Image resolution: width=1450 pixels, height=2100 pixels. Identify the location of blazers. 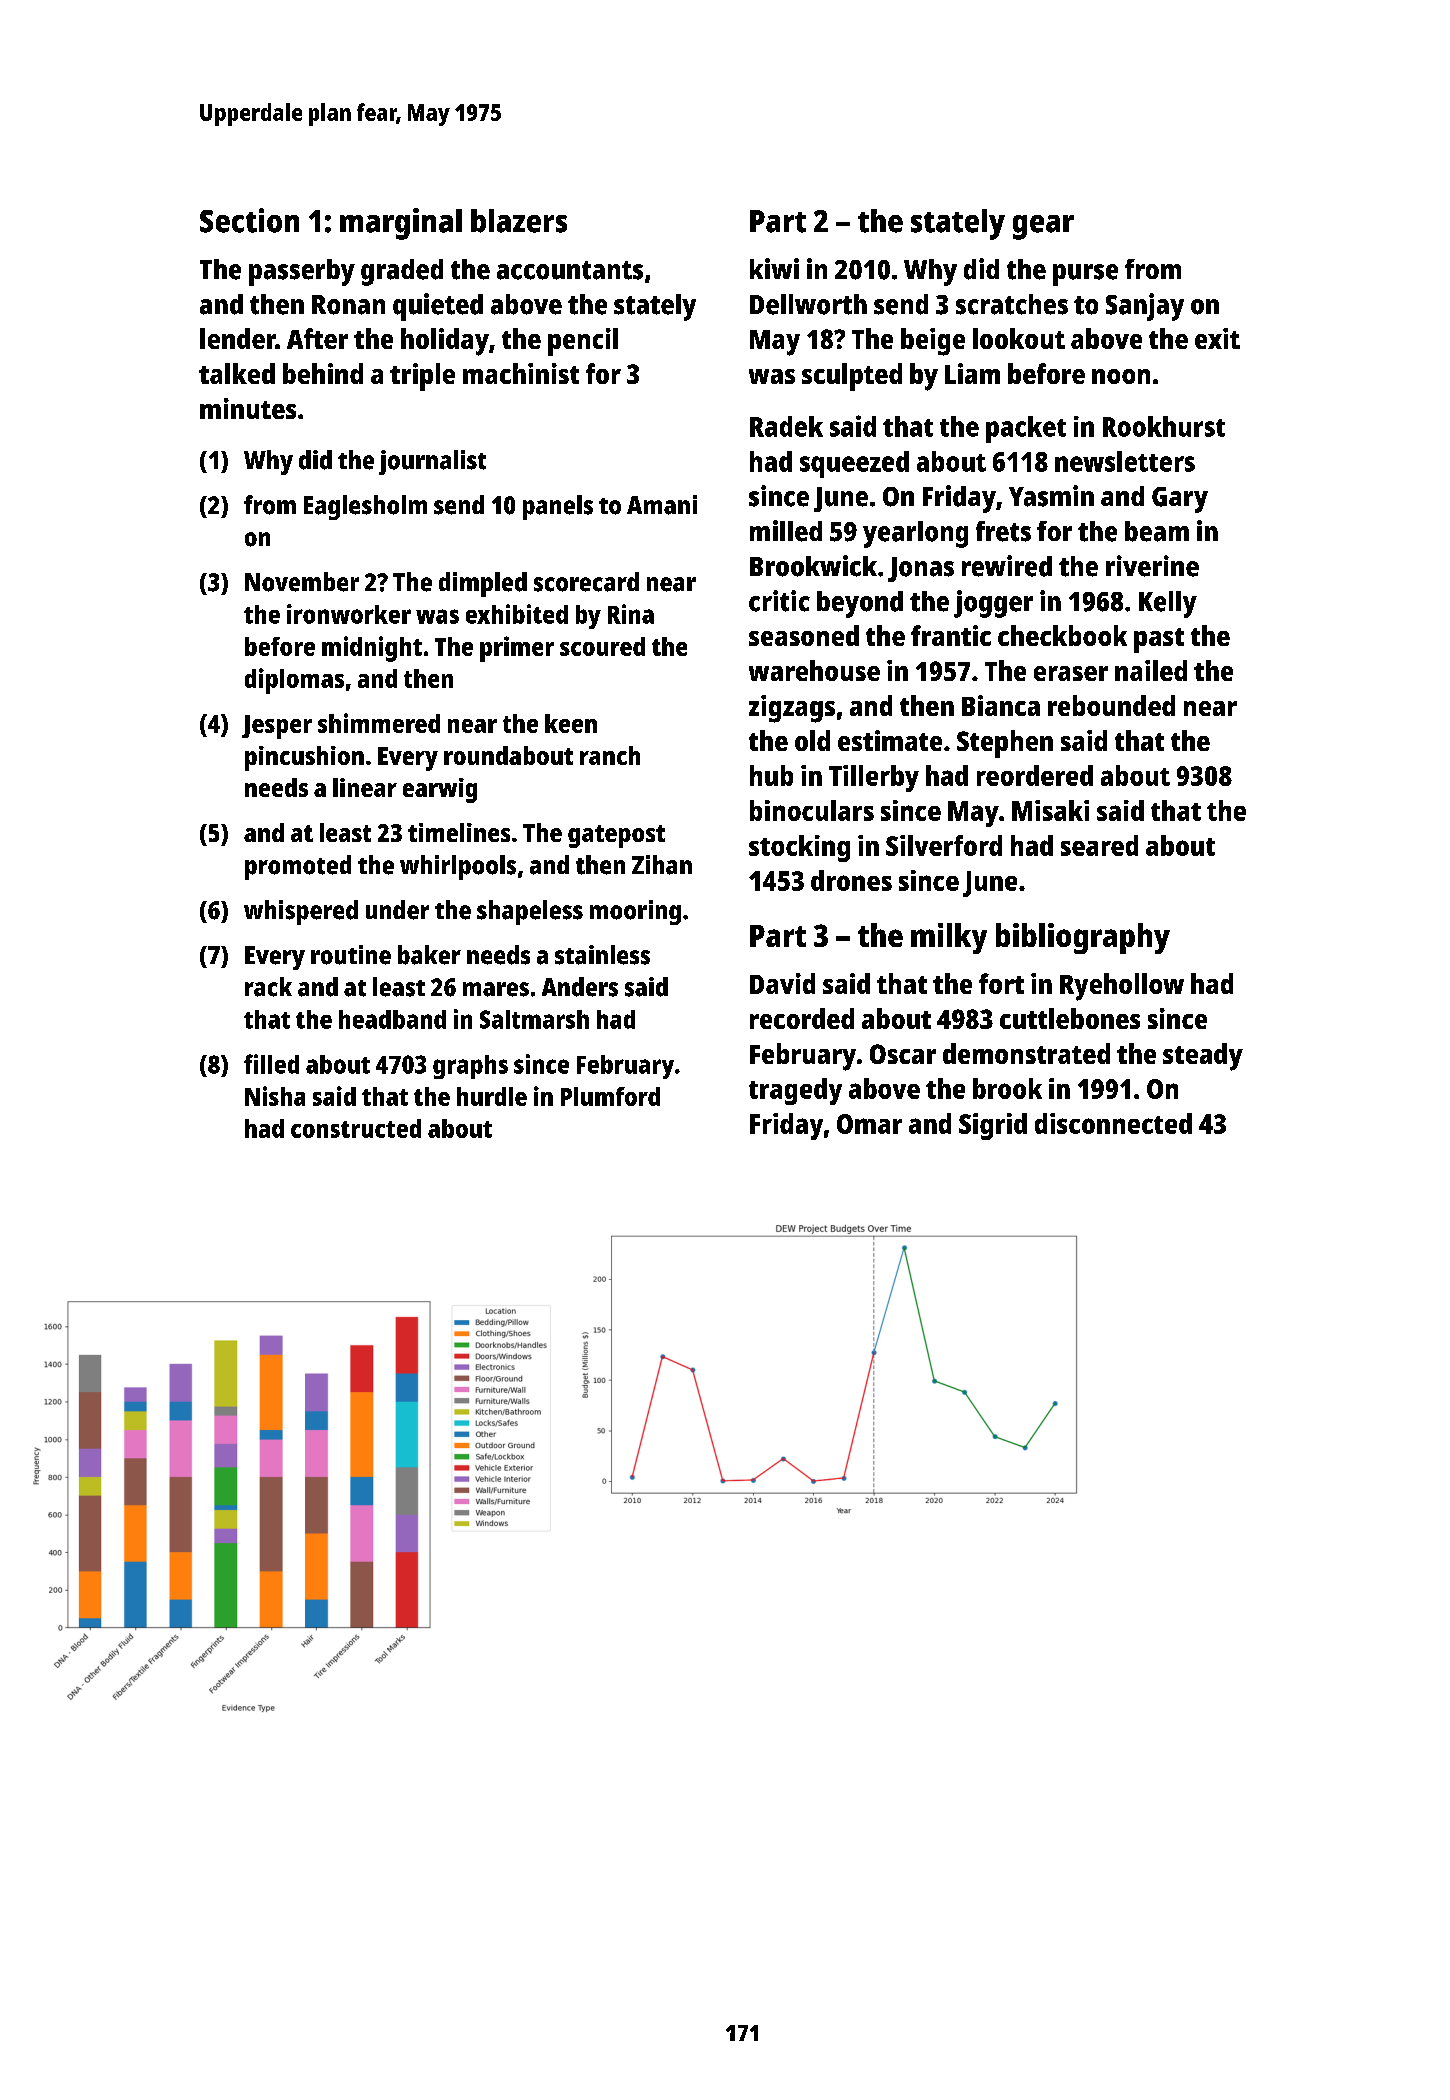
(519, 221).
